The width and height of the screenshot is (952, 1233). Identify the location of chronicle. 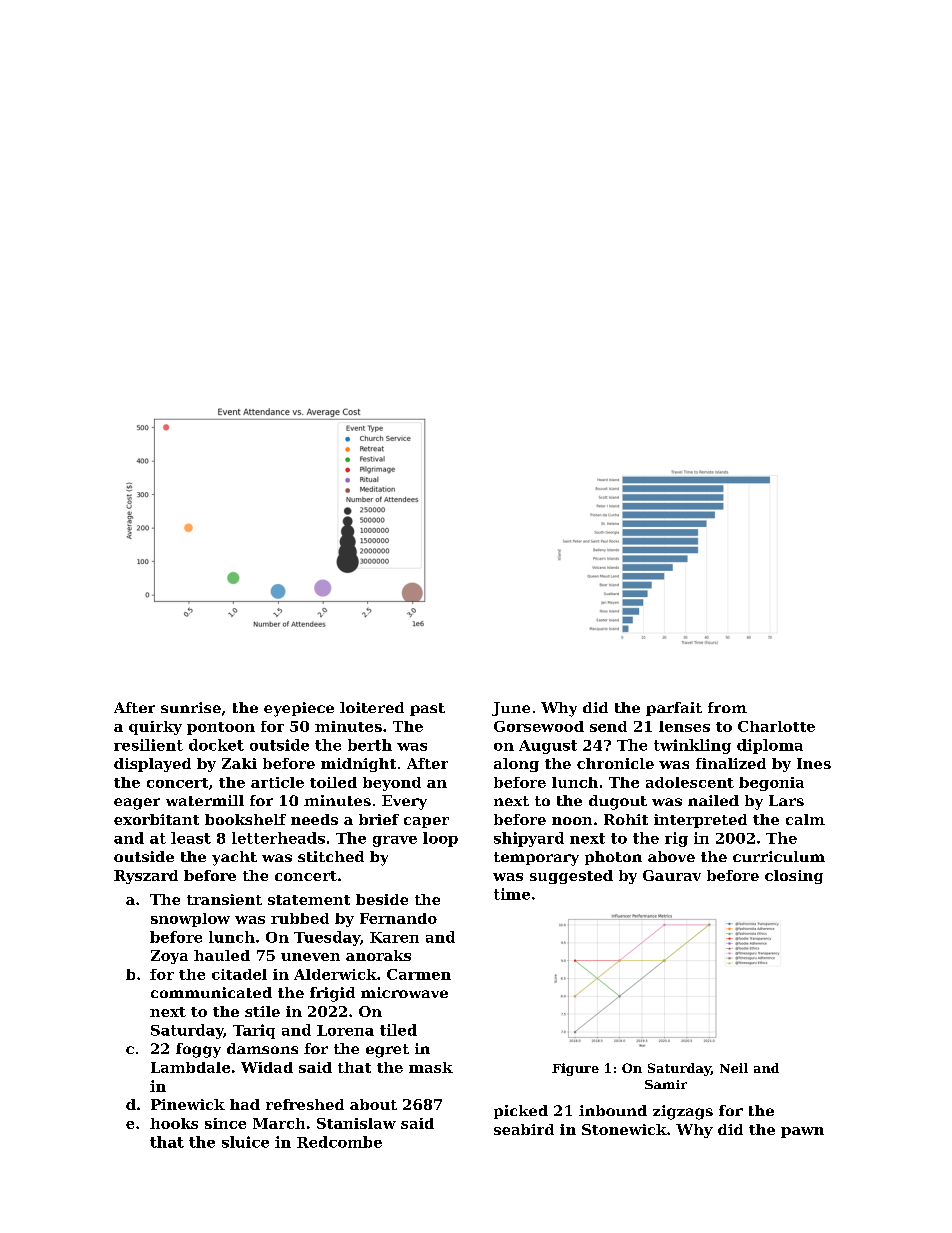
(615, 763).
